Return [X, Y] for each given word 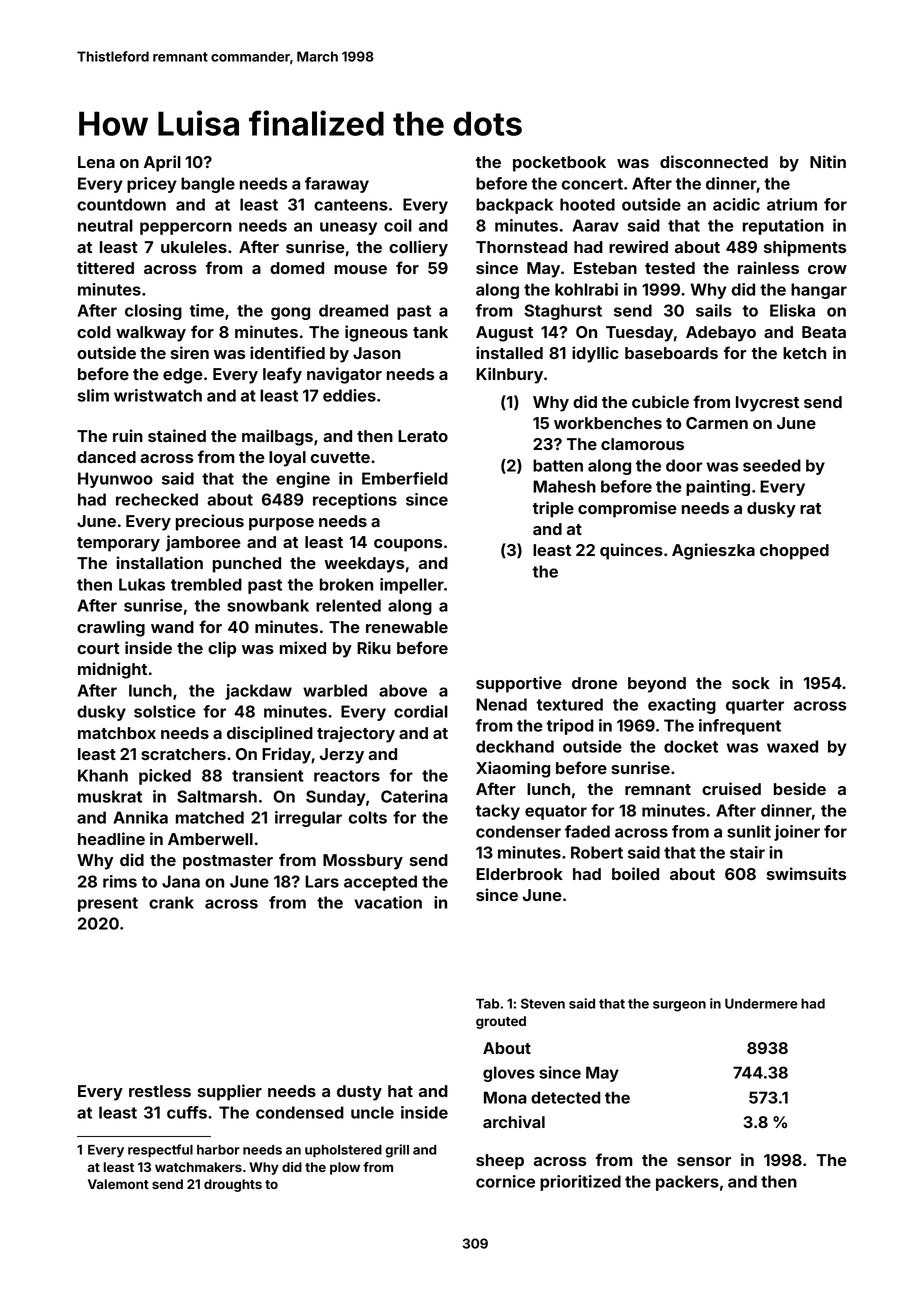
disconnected [714, 161]
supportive [519, 684]
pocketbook [559, 164]
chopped [794, 552]
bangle [208, 185]
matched [210, 817]
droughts [233, 1185]
